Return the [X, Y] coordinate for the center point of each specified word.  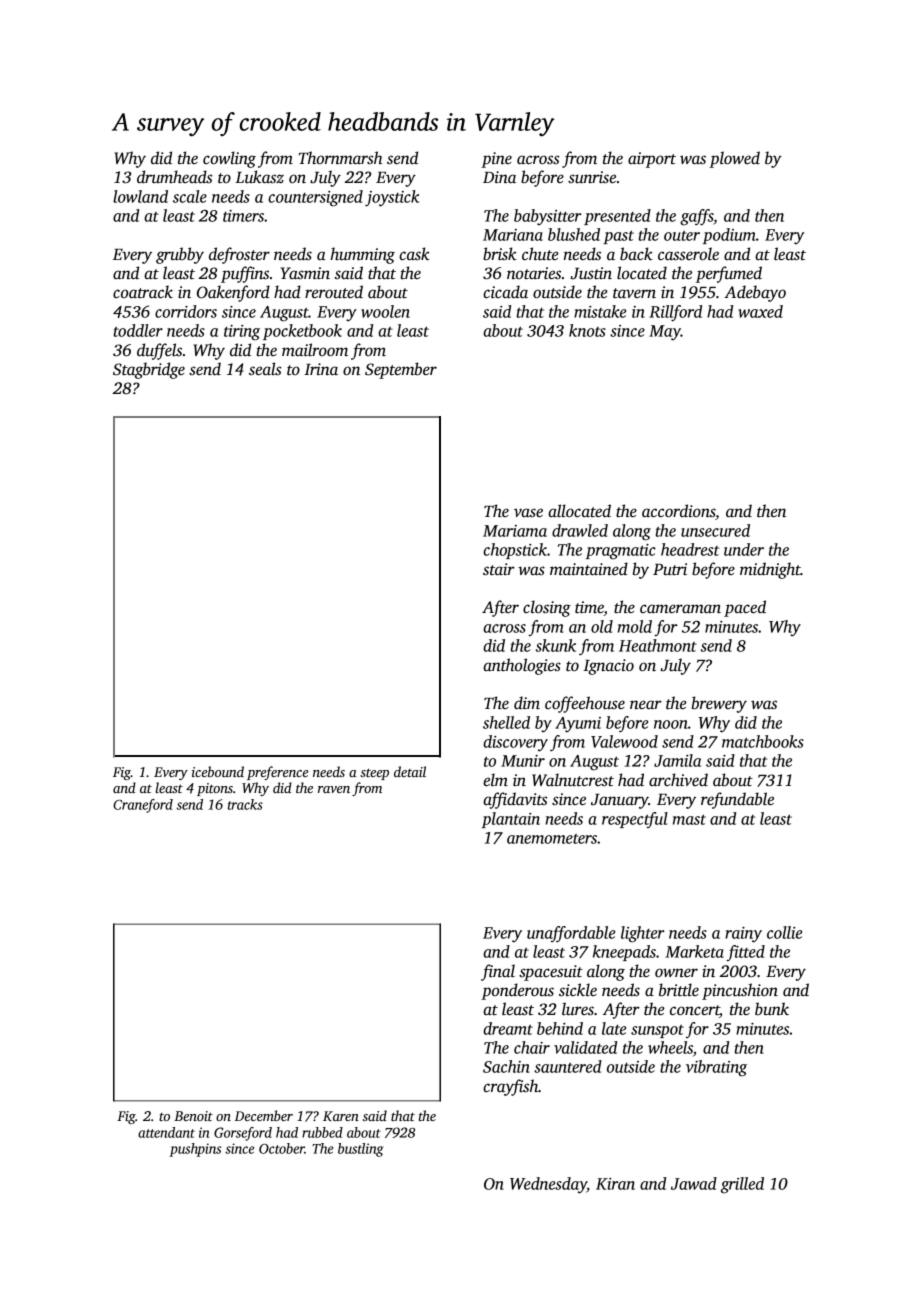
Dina [499, 177]
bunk [772, 1009]
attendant [166, 1132]
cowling [229, 159]
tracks [245, 804]
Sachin [506, 1066]
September [401, 370]
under [744, 549]
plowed [734, 159]
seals [265, 369]
